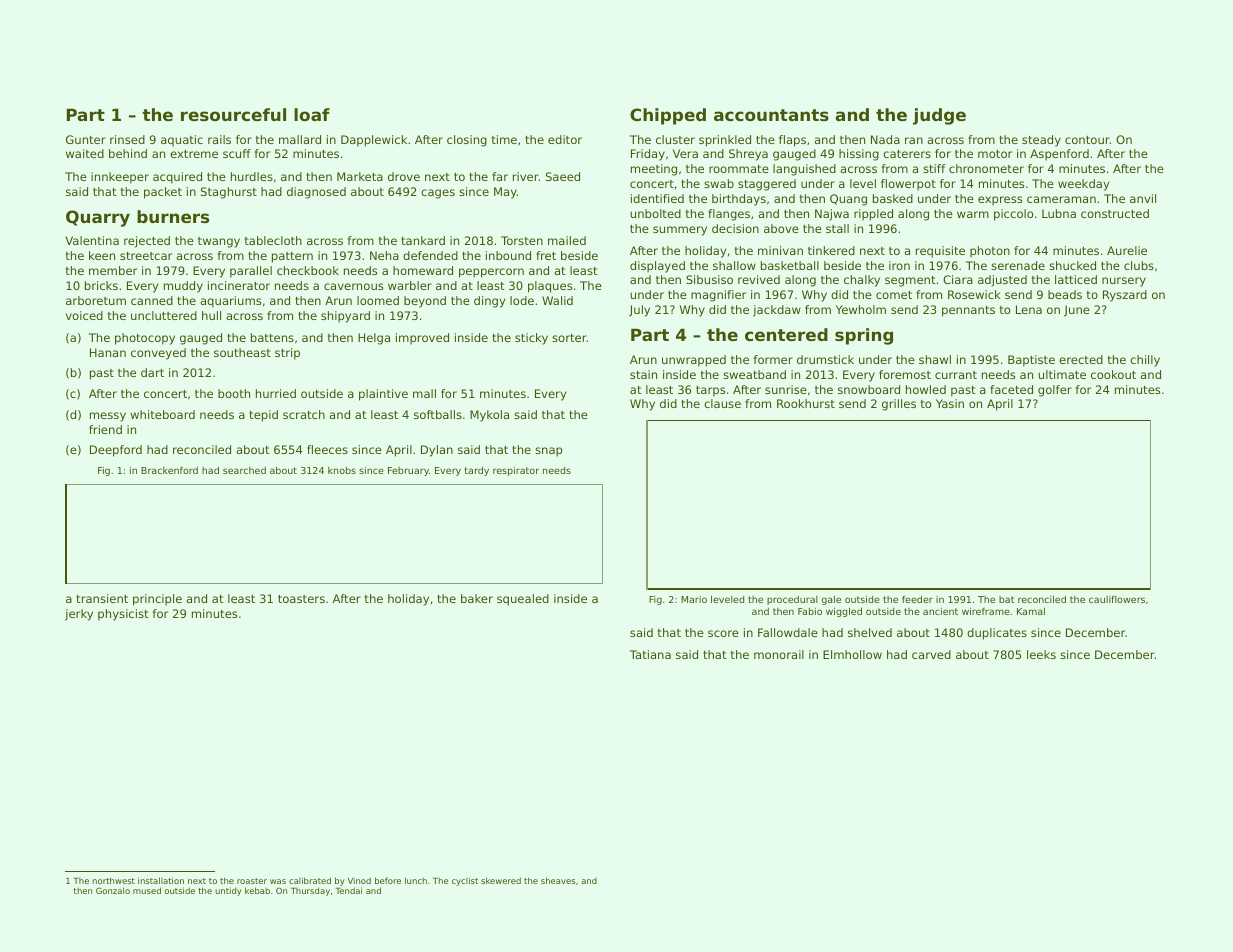  I want to click on Rookhurst, so click(806, 403).
